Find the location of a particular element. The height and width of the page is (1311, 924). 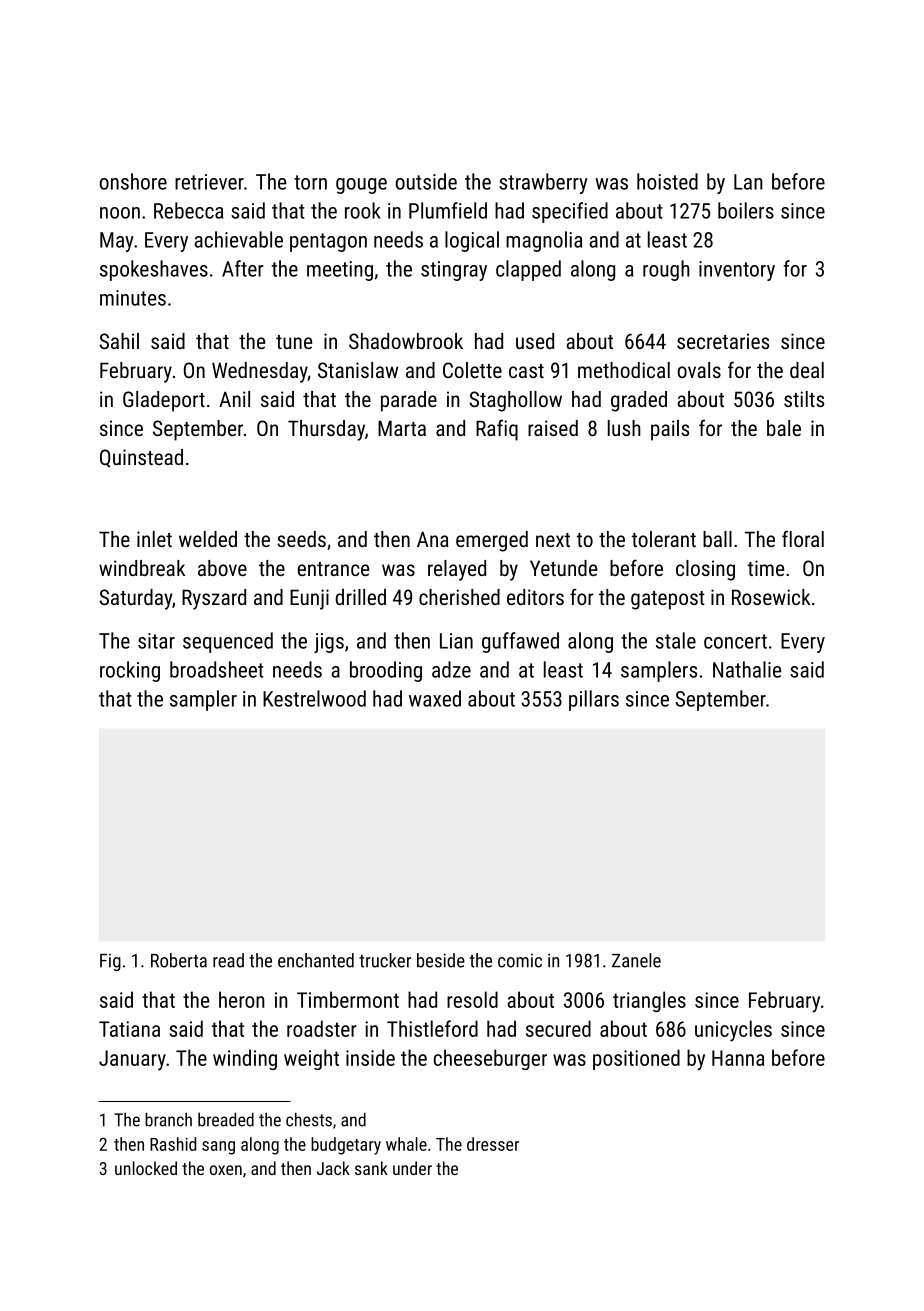

stingray is located at coordinates (454, 271).
